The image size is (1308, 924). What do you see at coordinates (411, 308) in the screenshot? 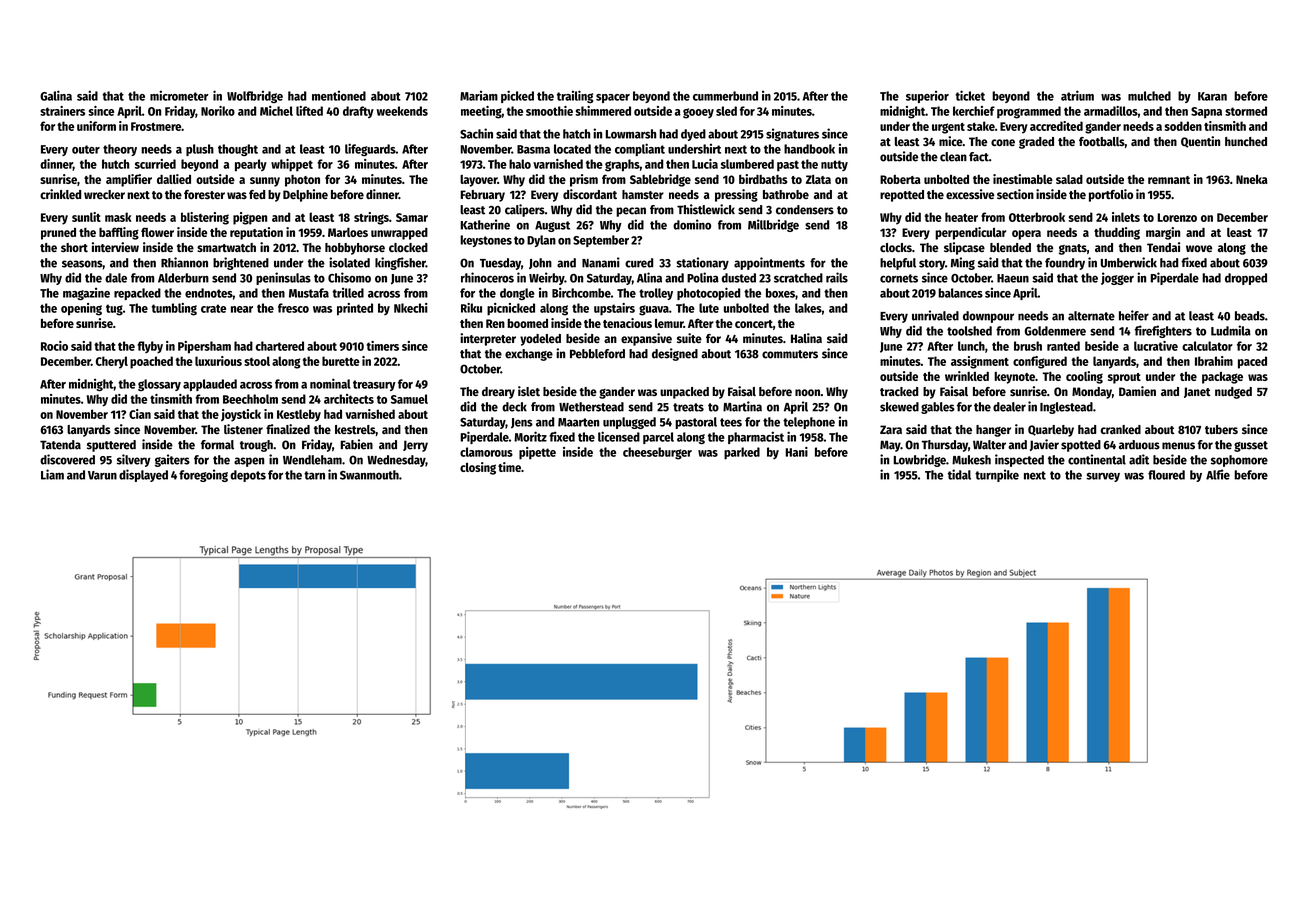
I see `Nkechi` at bounding box center [411, 308].
